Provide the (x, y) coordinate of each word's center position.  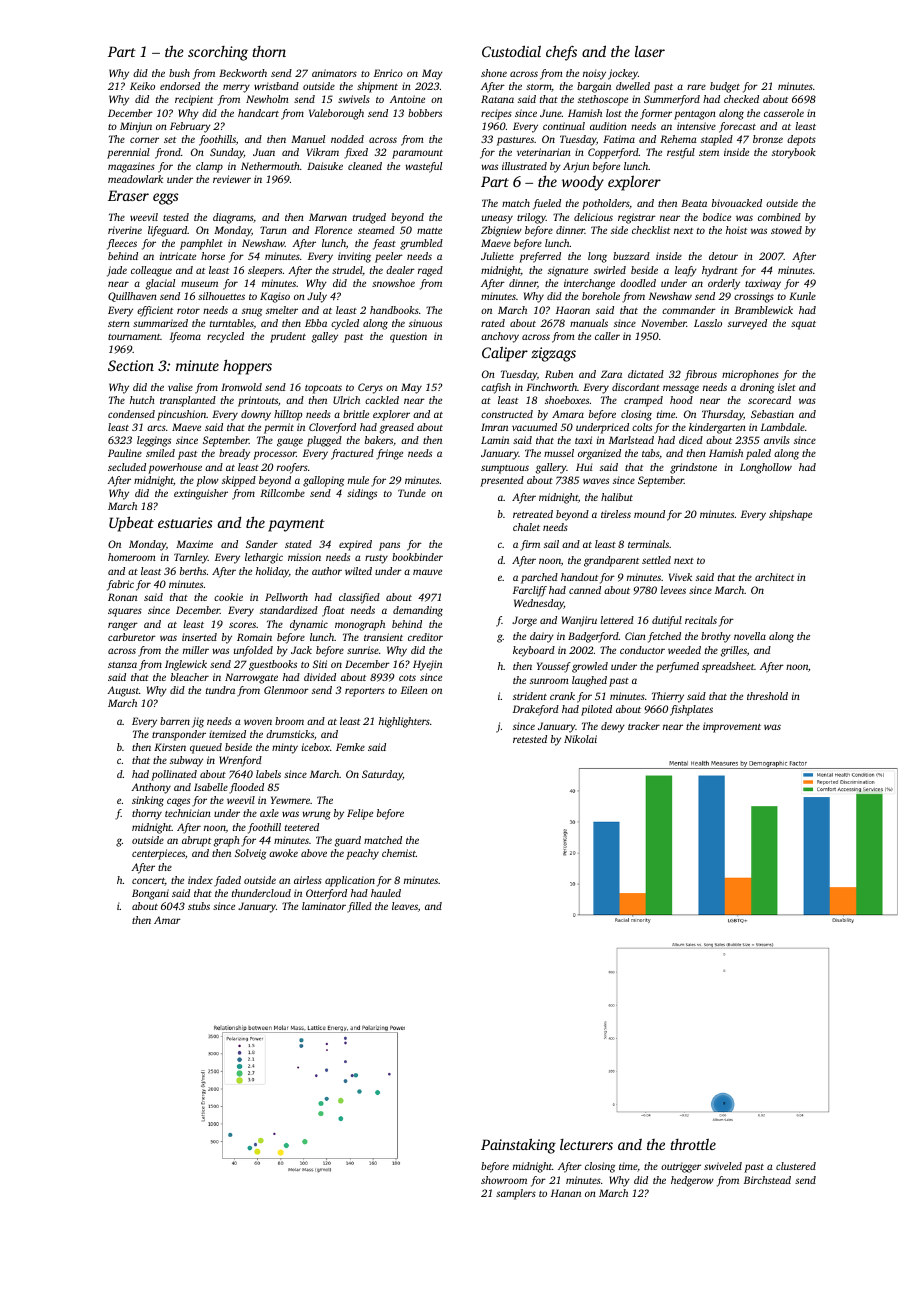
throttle (693, 1144)
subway (186, 761)
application (350, 881)
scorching (218, 53)
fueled (547, 204)
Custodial (511, 51)
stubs (199, 906)
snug (252, 312)
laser (650, 51)
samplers (516, 1194)
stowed (786, 230)
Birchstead (767, 1180)
